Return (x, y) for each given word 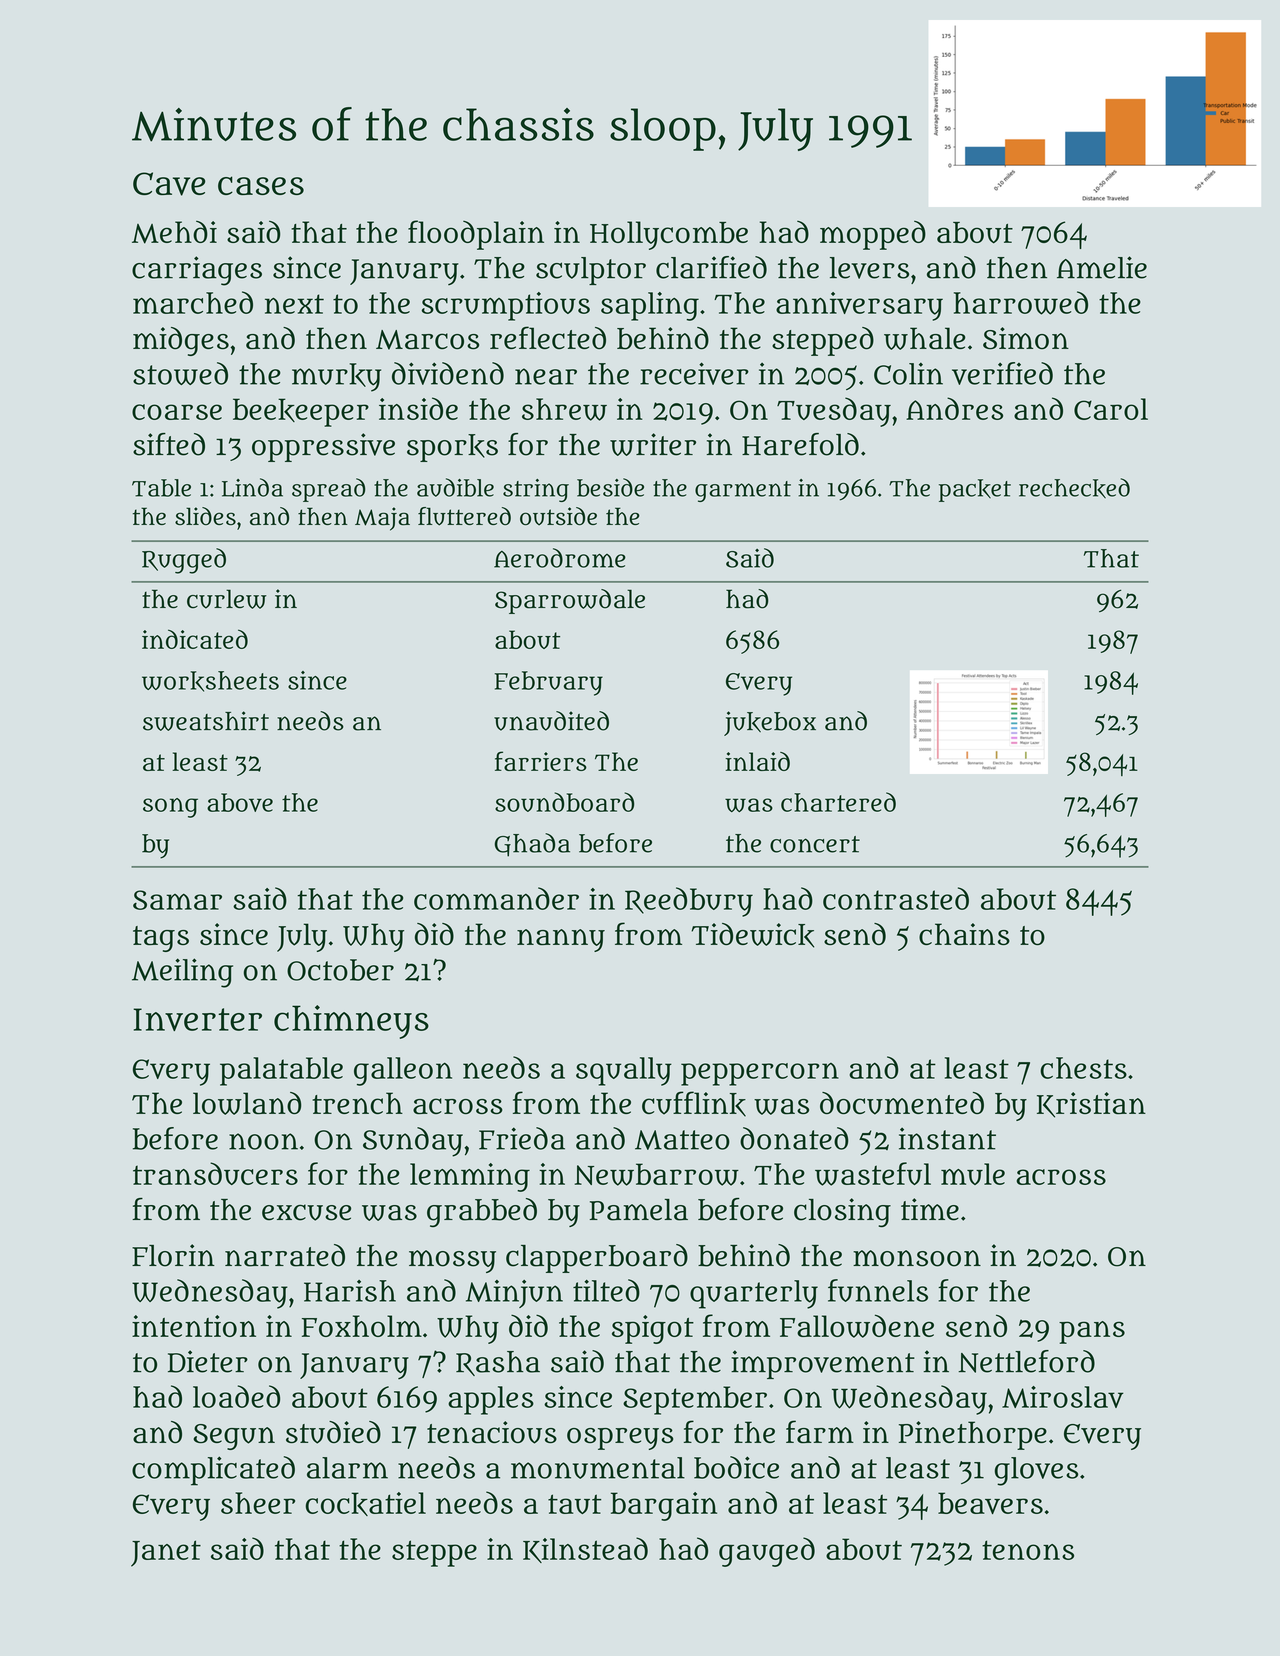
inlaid (757, 761)
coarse (177, 412)
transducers (215, 1173)
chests (1083, 1068)
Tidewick (752, 935)
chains (964, 934)
